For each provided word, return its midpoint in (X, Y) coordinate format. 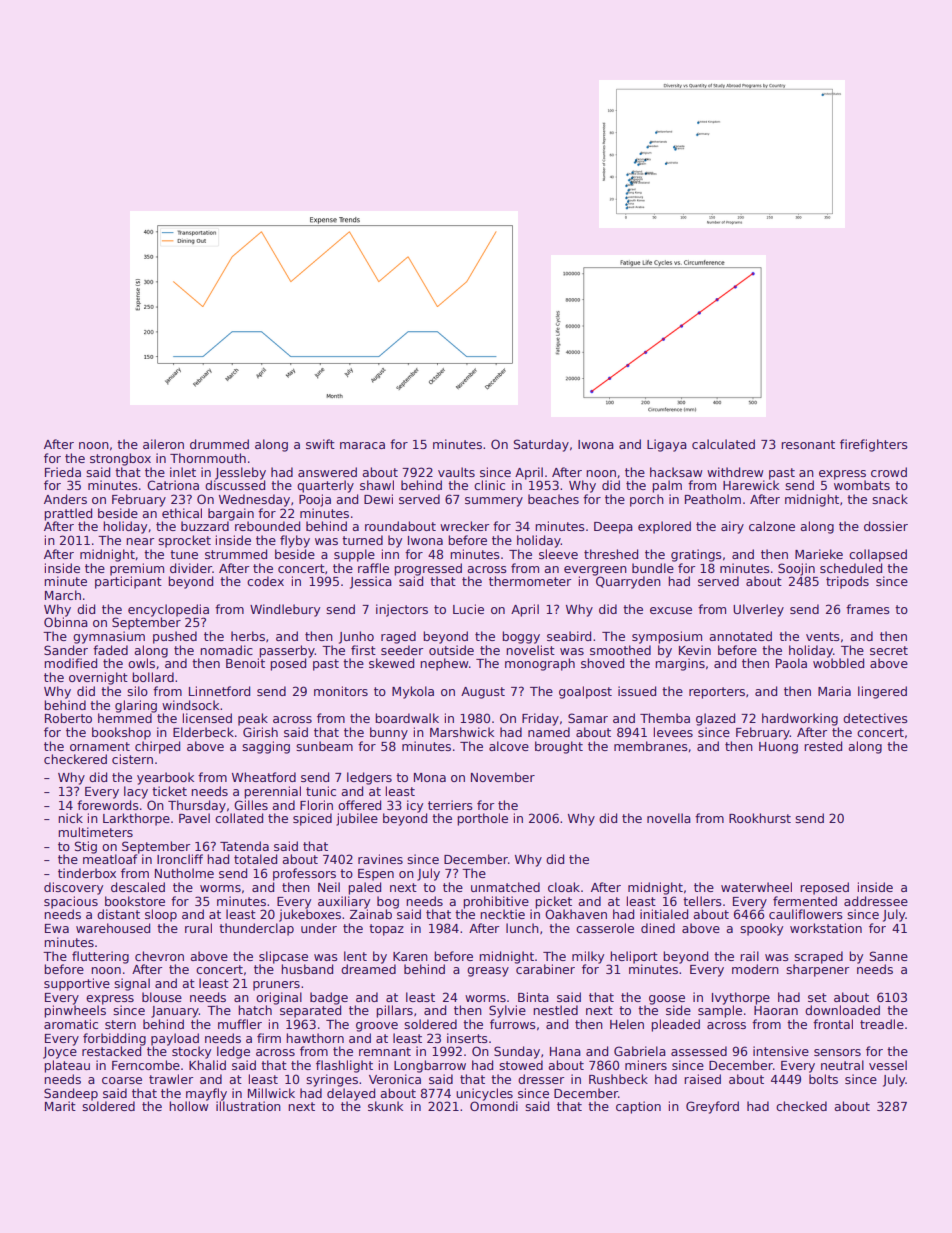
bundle (653, 568)
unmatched (505, 887)
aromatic (71, 1024)
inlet (183, 472)
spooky (761, 929)
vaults (456, 472)
